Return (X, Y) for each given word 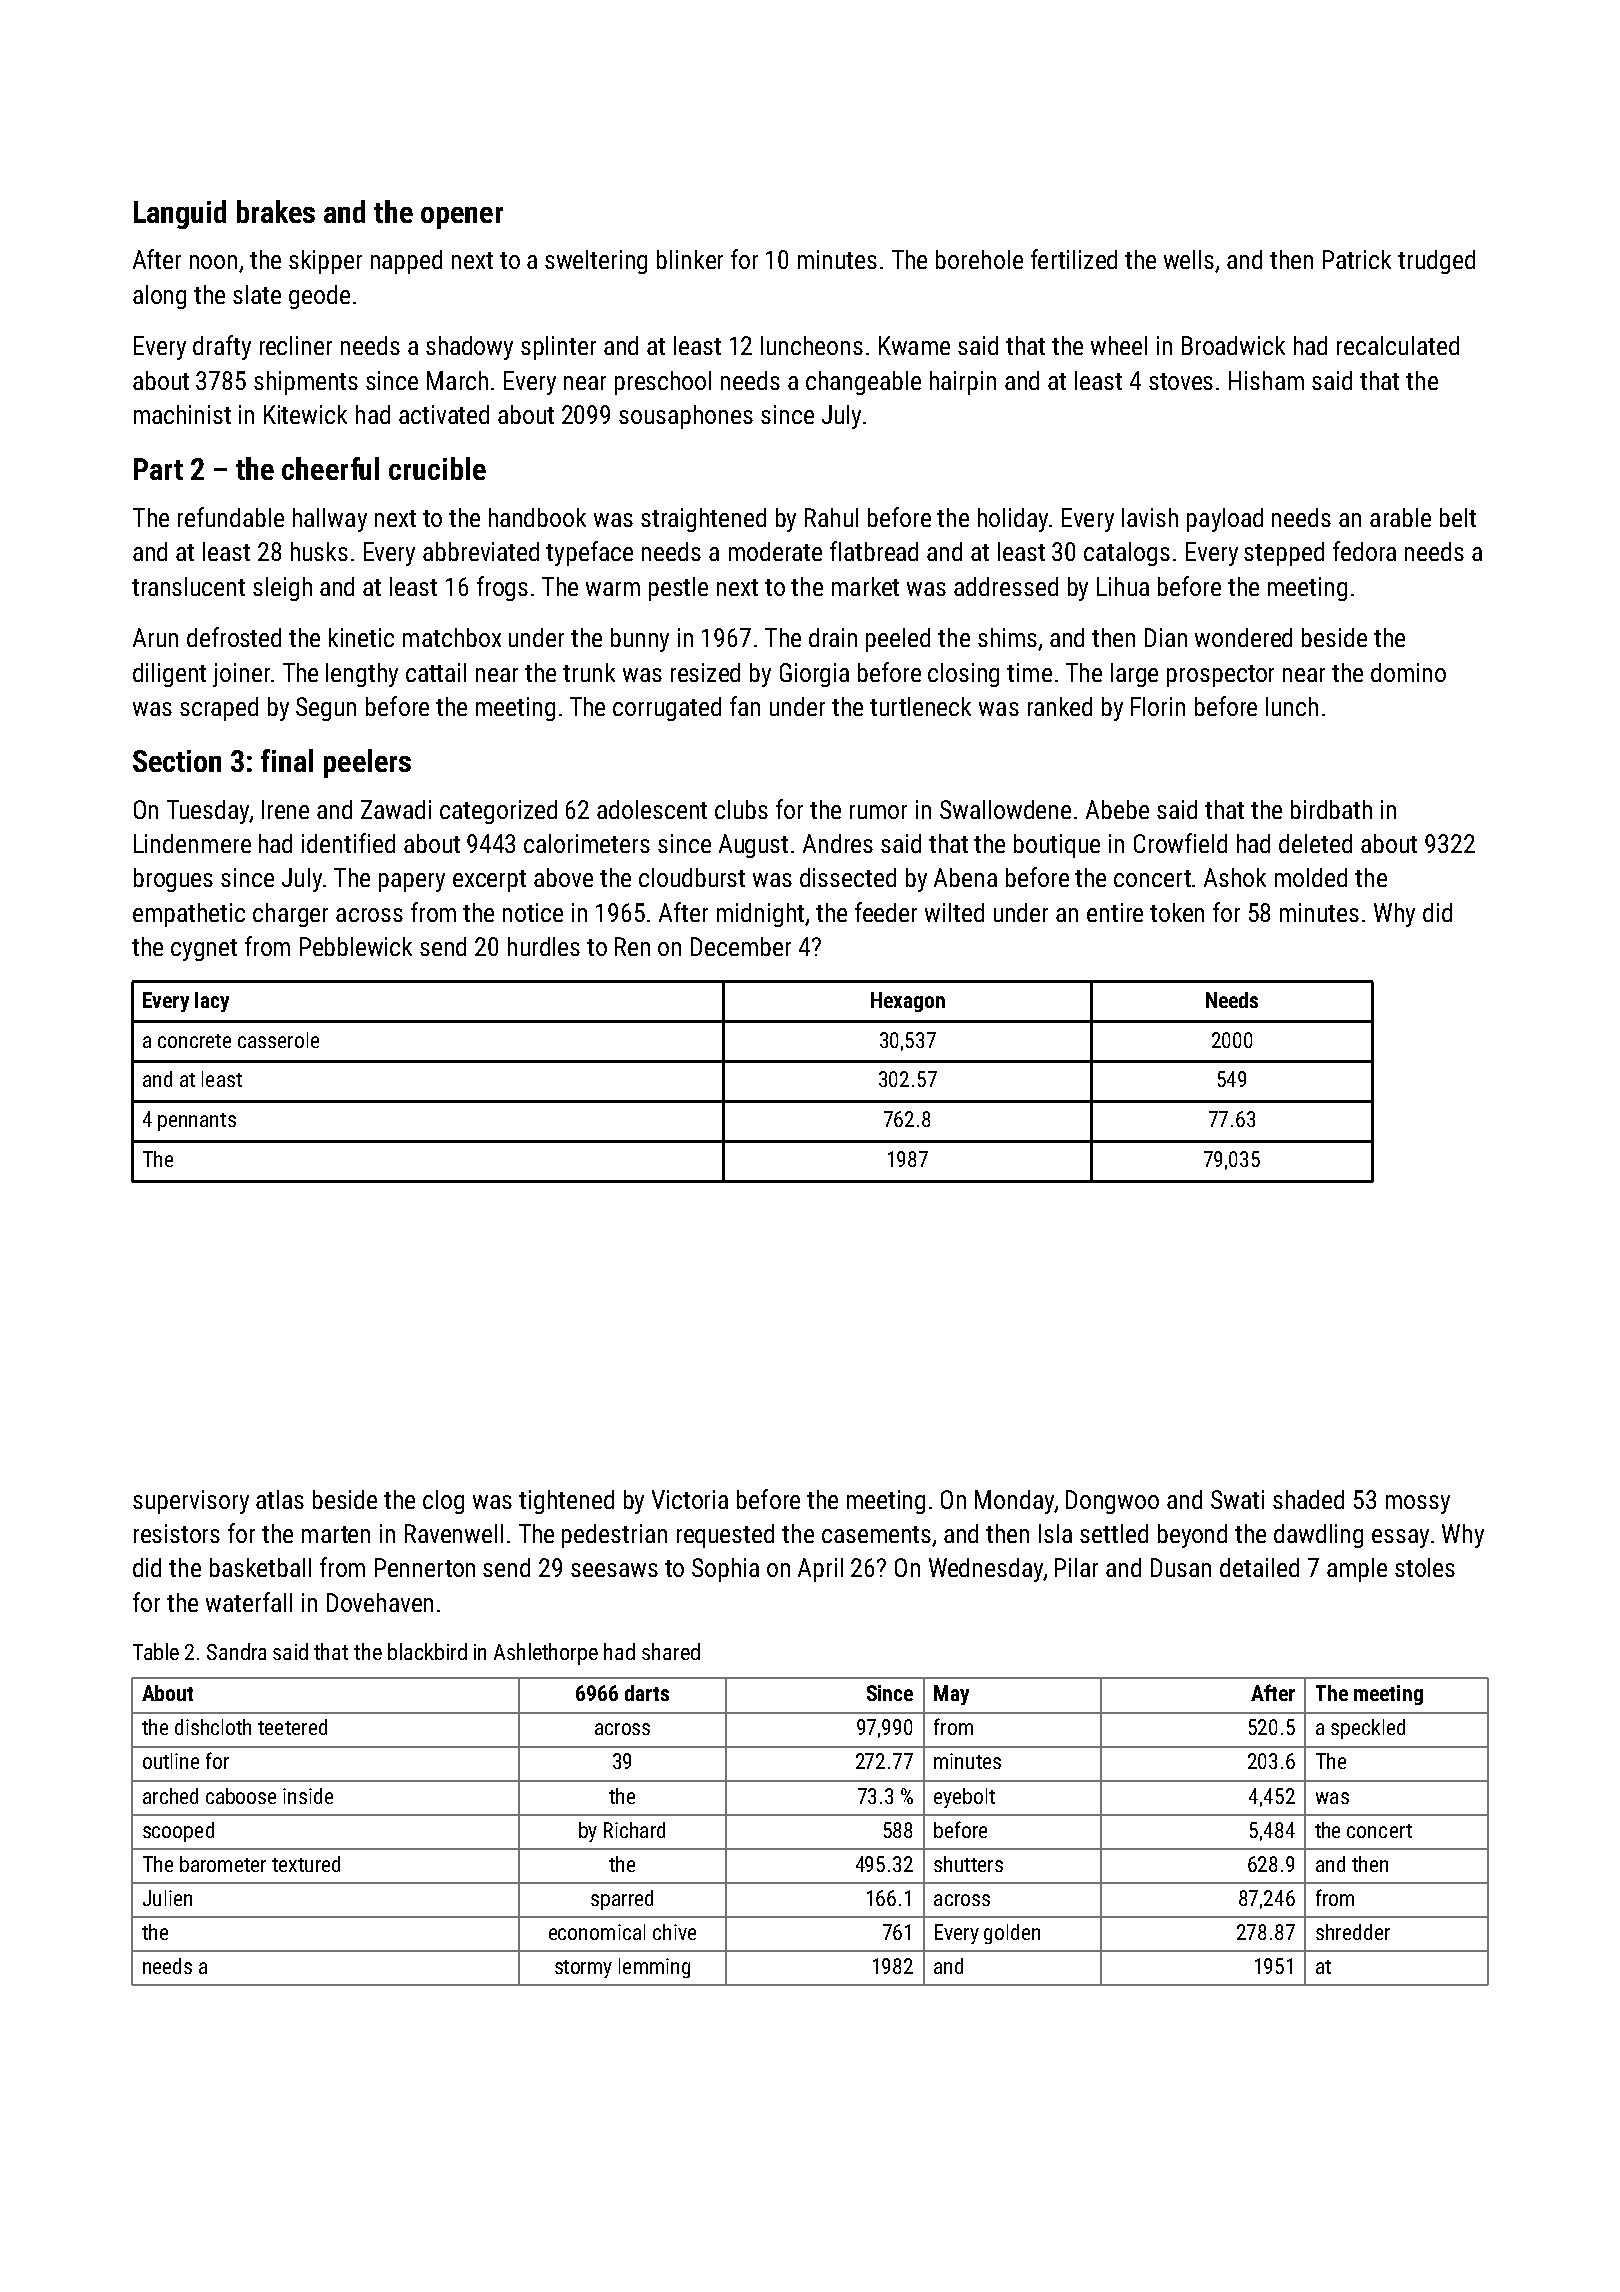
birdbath (1331, 809)
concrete (194, 1041)
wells (1190, 261)
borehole (979, 259)
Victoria (690, 1499)
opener (462, 218)
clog (443, 1502)
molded (1311, 877)
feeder (886, 912)
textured (306, 1864)
